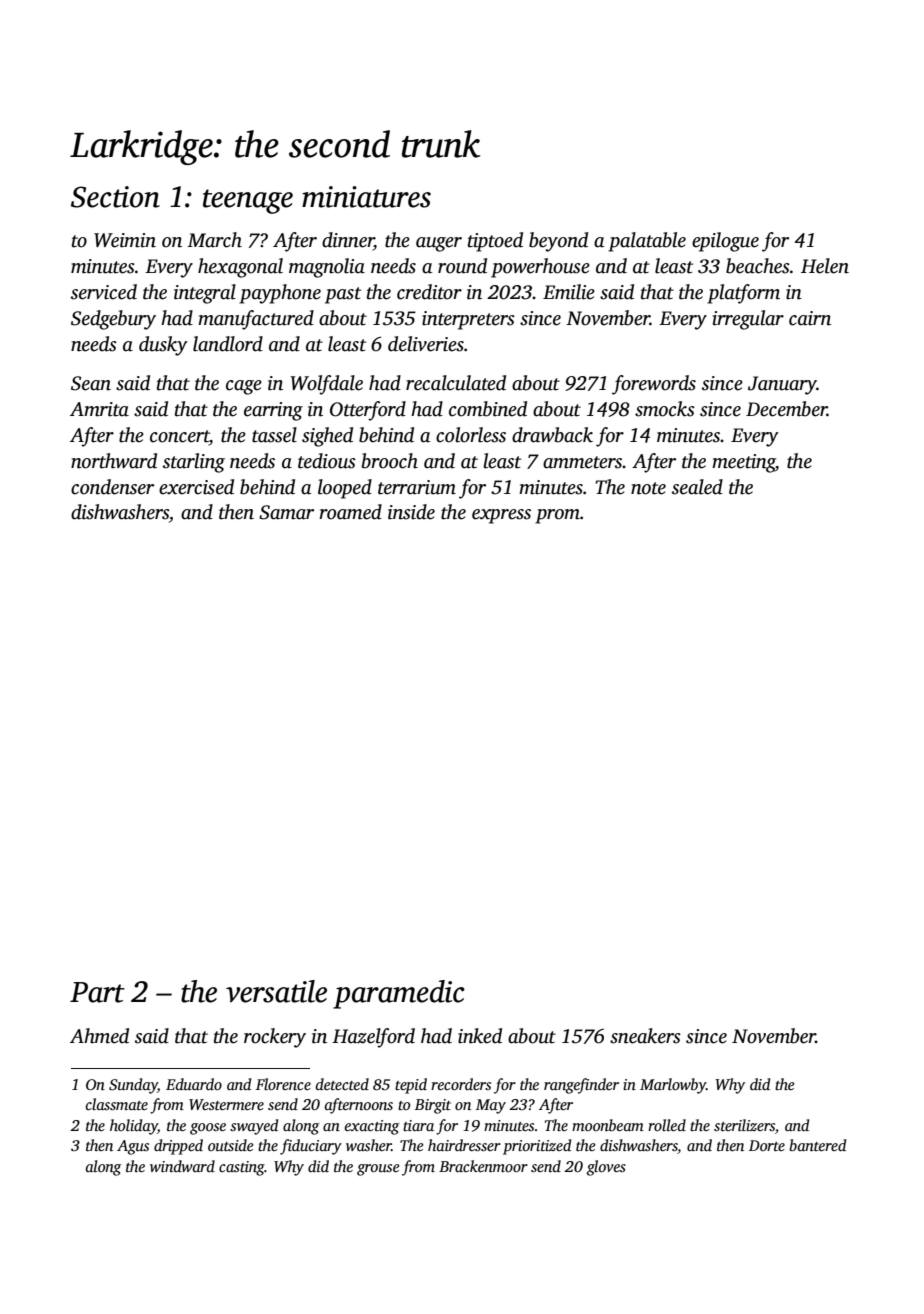  I want to click on Helen, so click(825, 266).
